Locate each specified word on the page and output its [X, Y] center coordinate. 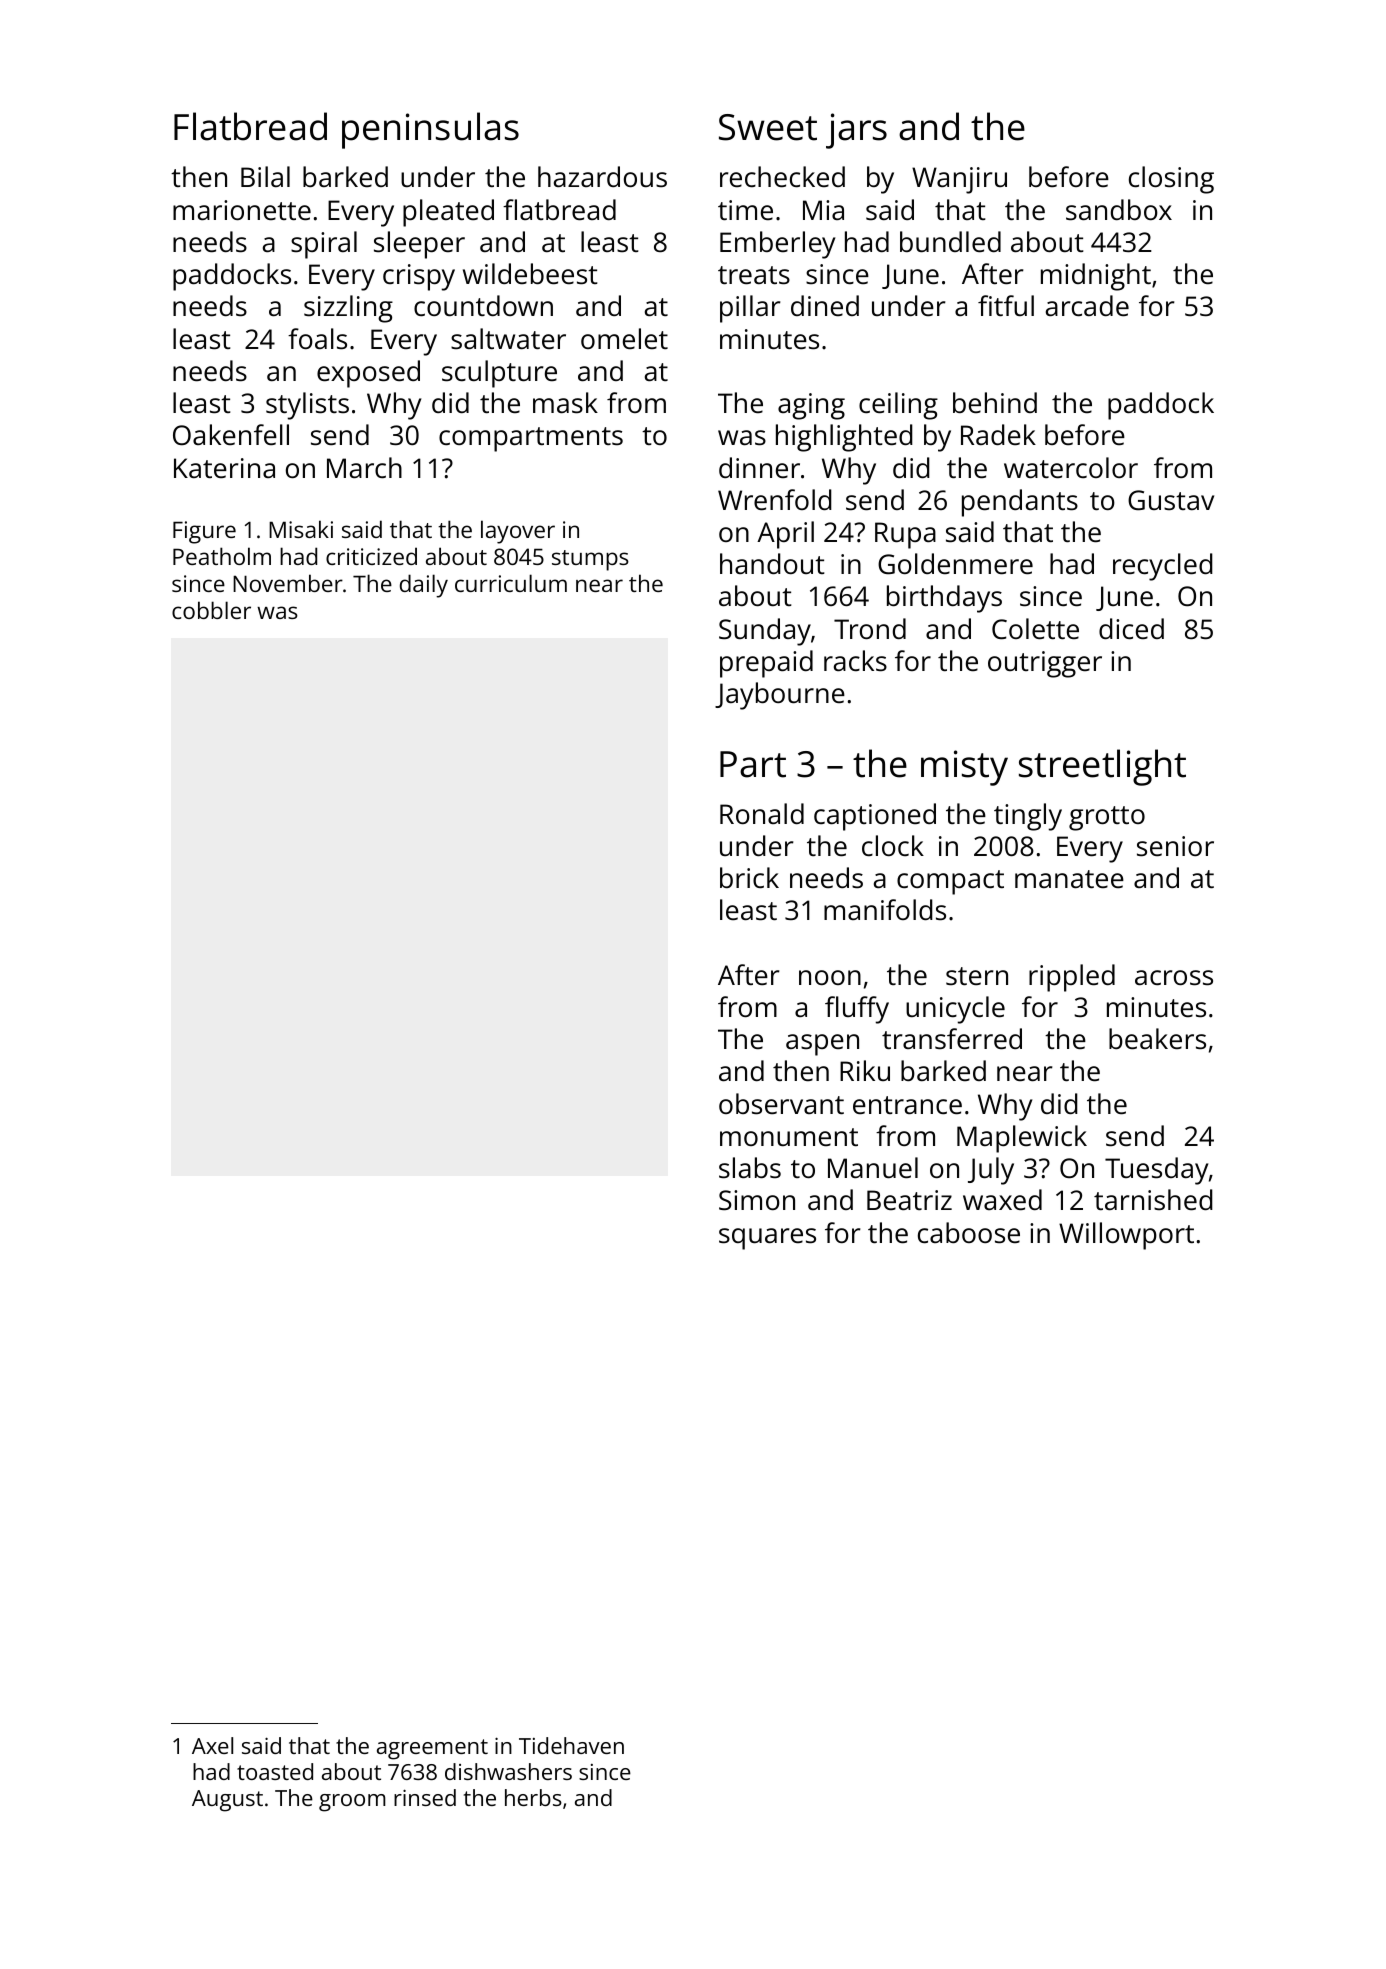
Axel [212, 1745]
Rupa [905, 535]
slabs [750, 1168]
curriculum [511, 583]
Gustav [1171, 500]
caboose [969, 1233]
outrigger [1045, 664]
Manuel [873, 1168]
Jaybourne [780, 696]
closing [1171, 180]
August [227, 1801]
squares [767, 1239]
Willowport [1126, 1236]
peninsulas [430, 130]
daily [424, 586]
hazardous [602, 176]
